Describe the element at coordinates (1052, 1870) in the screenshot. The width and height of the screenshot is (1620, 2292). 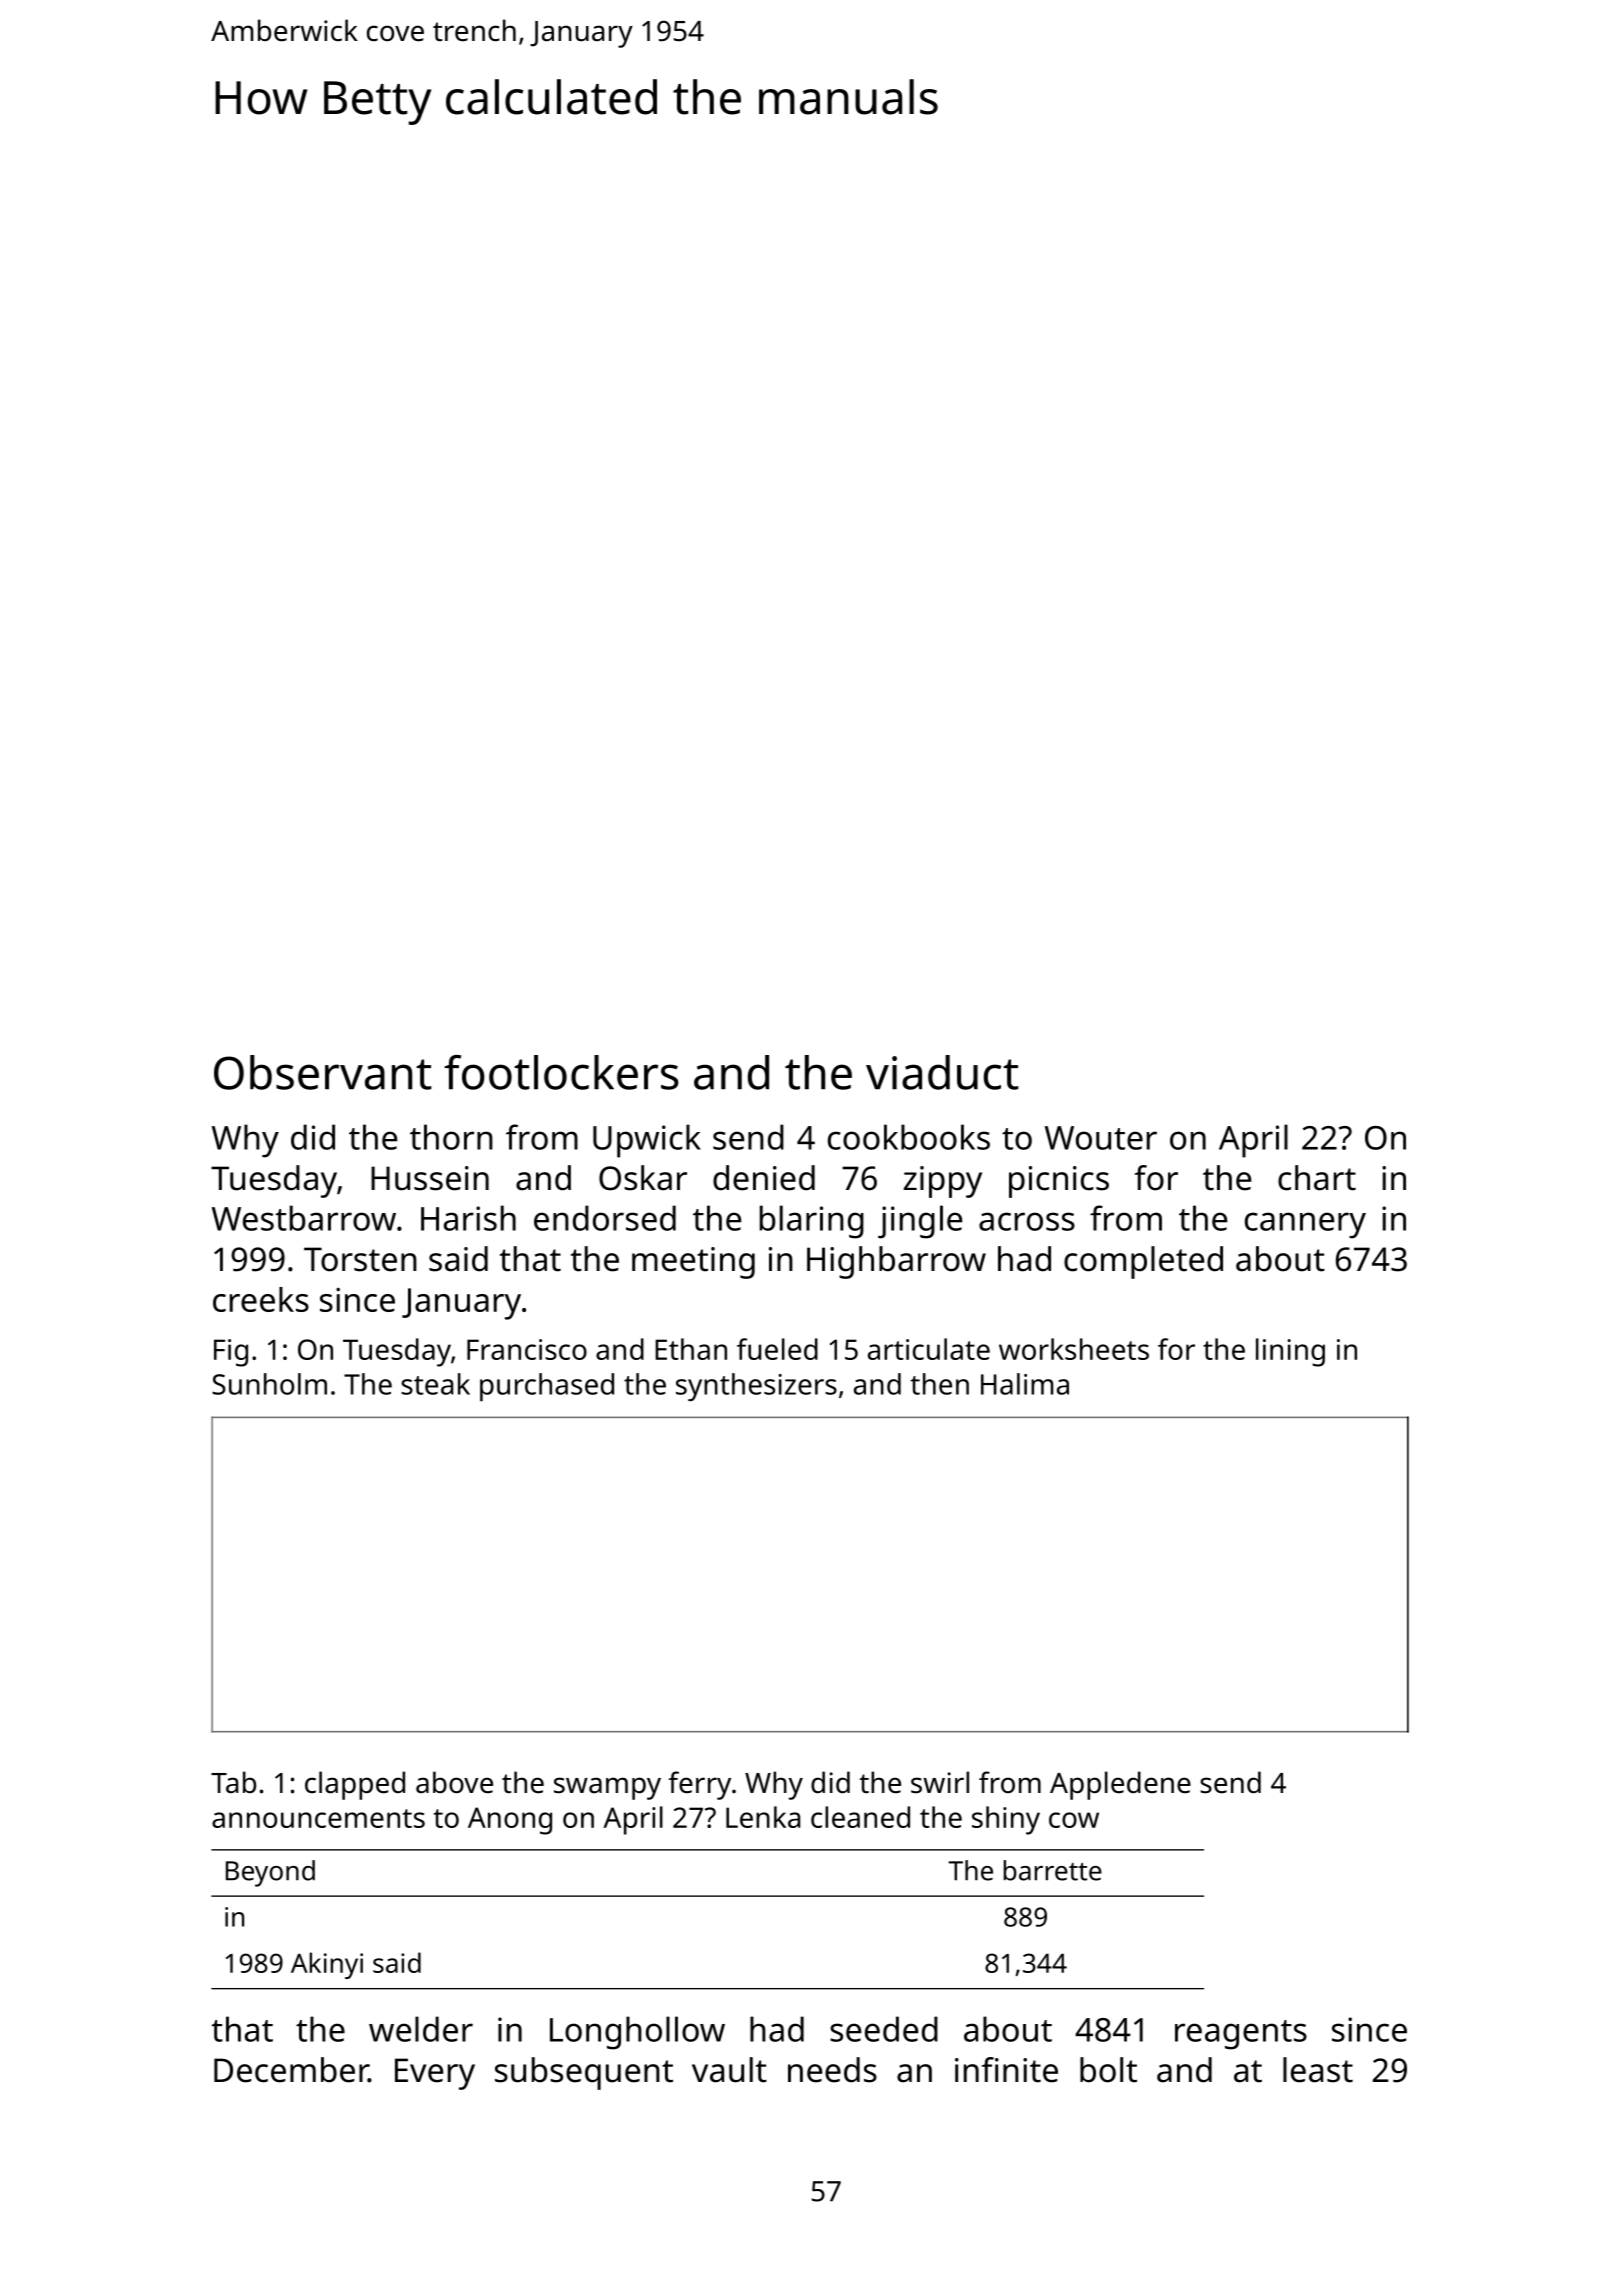
I see `barrette` at that location.
